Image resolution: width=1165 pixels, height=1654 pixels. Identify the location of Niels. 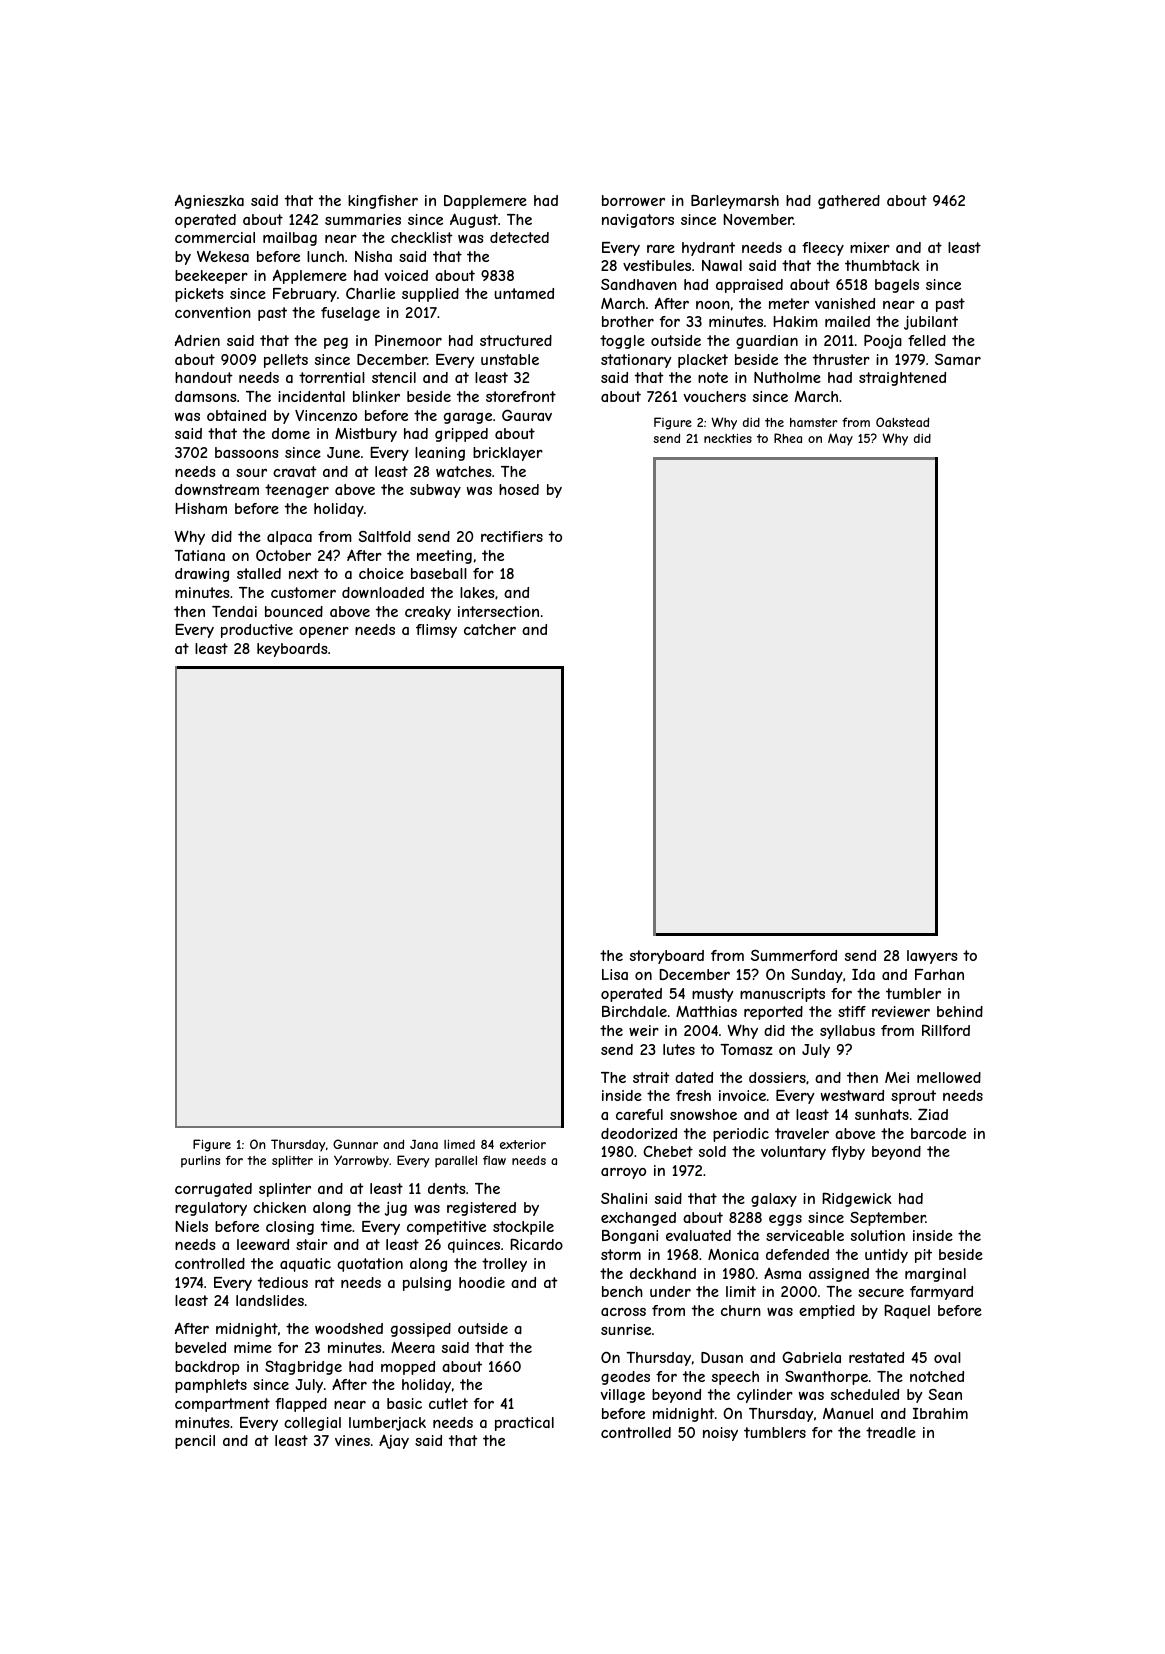
(191, 1226).
